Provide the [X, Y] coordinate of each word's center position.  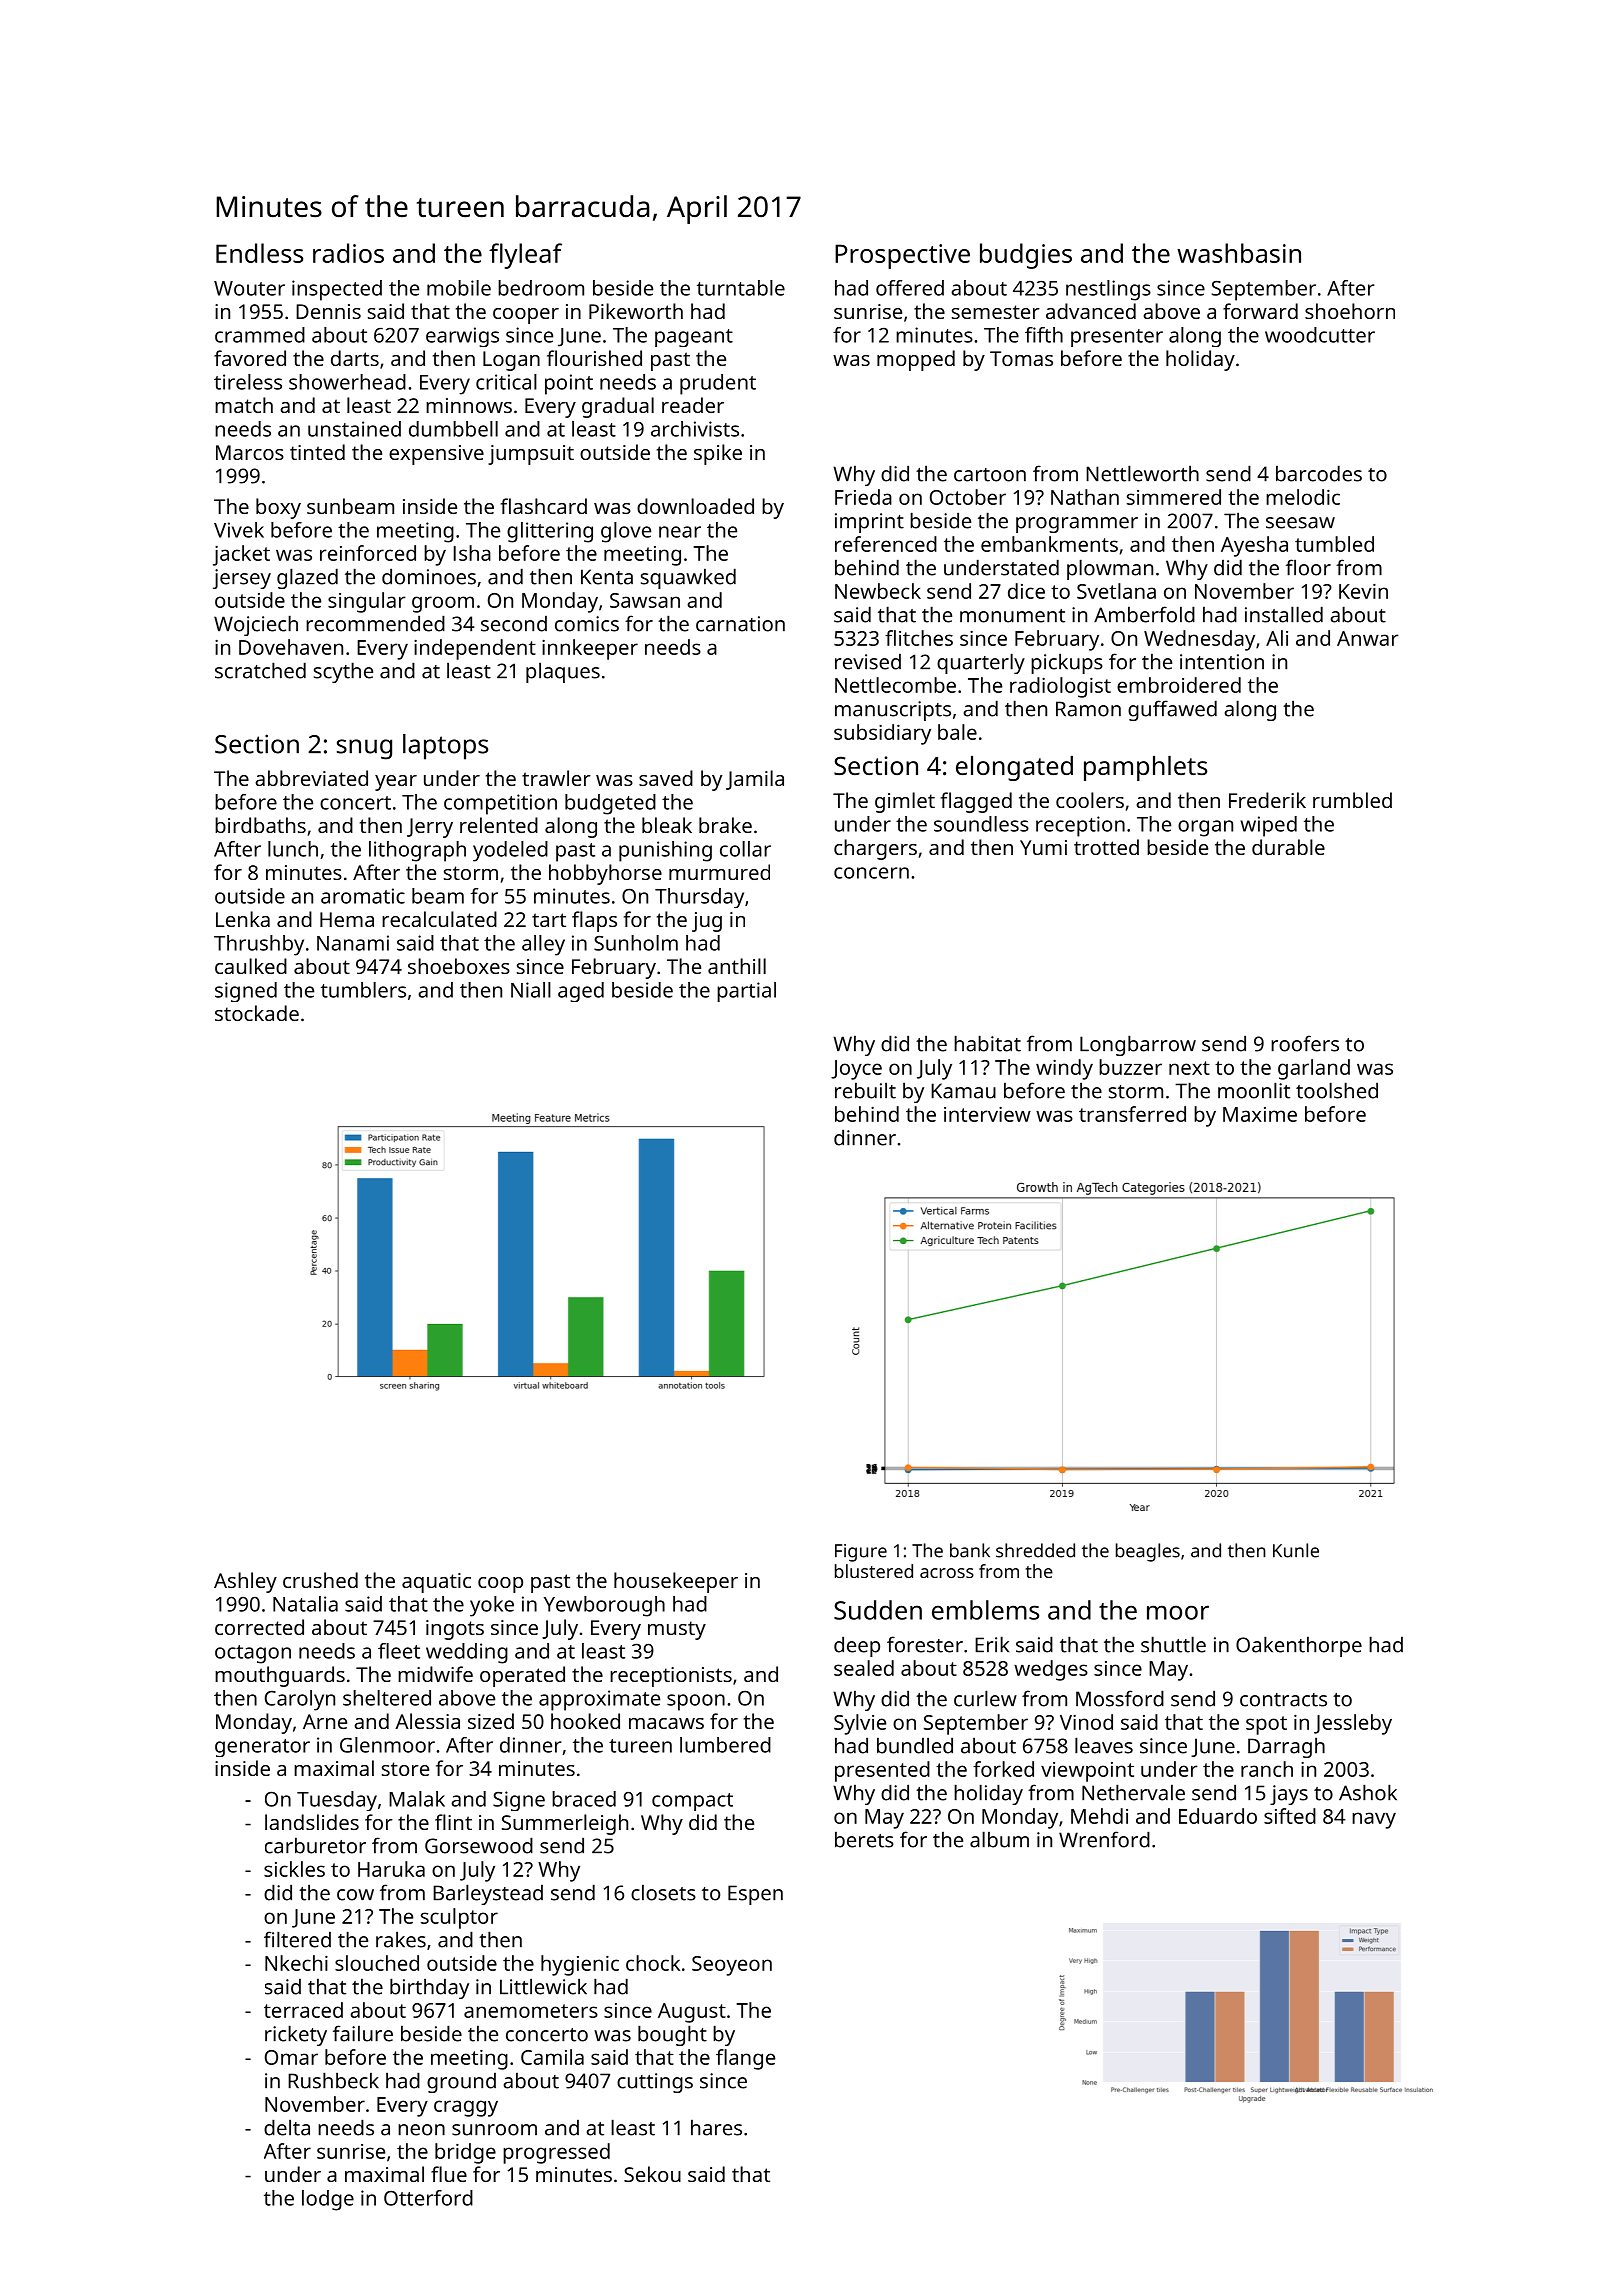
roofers [1305, 1043]
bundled [915, 1745]
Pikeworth [636, 311]
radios [348, 253]
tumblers [363, 990]
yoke [492, 1606]
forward [1260, 311]
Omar [291, 2057]
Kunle [1296, 1550]
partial [746, 992]
